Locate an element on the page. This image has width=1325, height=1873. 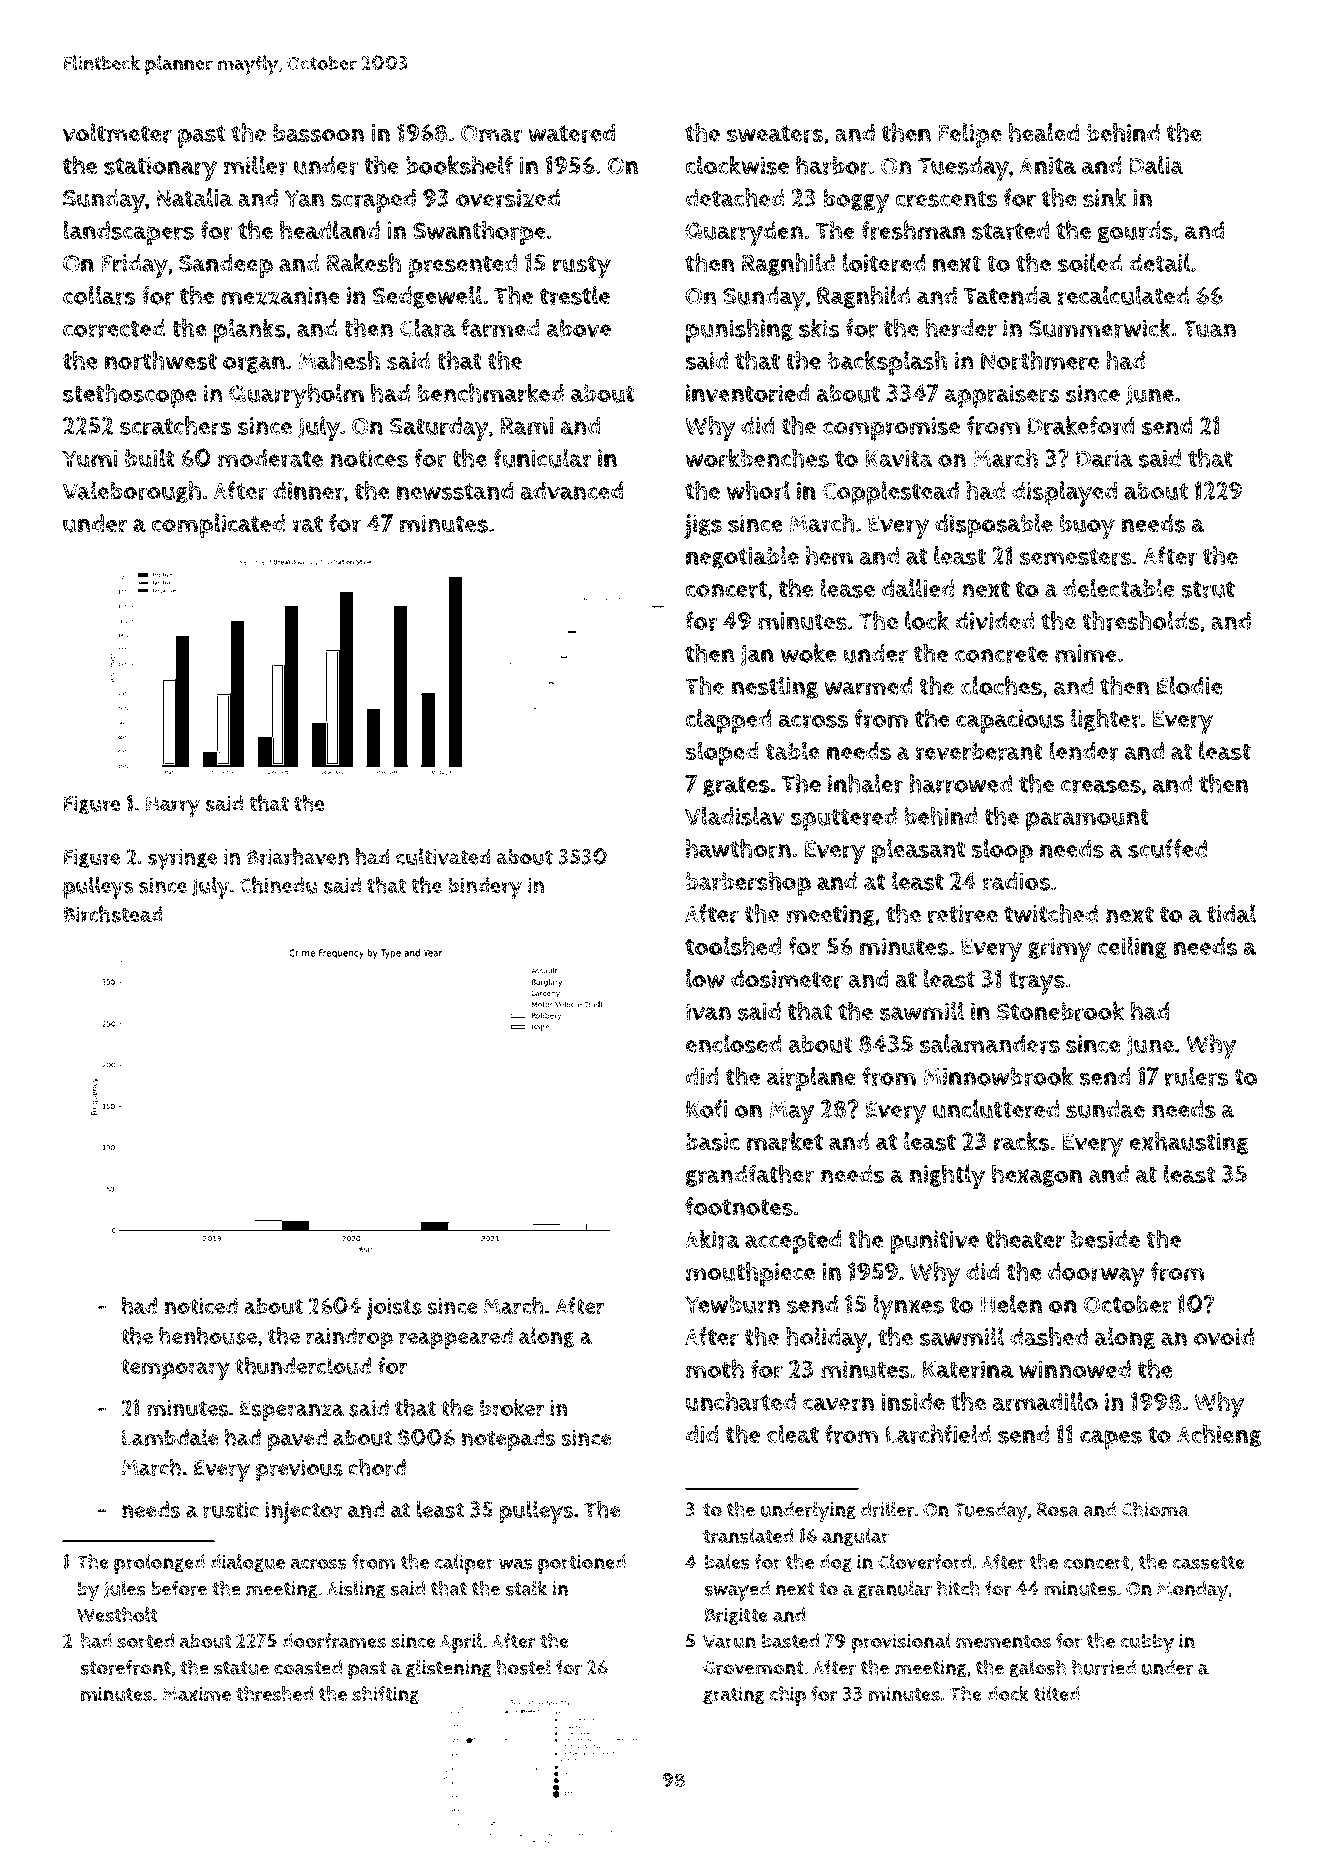
lynxes is located at coordinates (909, 1307).
